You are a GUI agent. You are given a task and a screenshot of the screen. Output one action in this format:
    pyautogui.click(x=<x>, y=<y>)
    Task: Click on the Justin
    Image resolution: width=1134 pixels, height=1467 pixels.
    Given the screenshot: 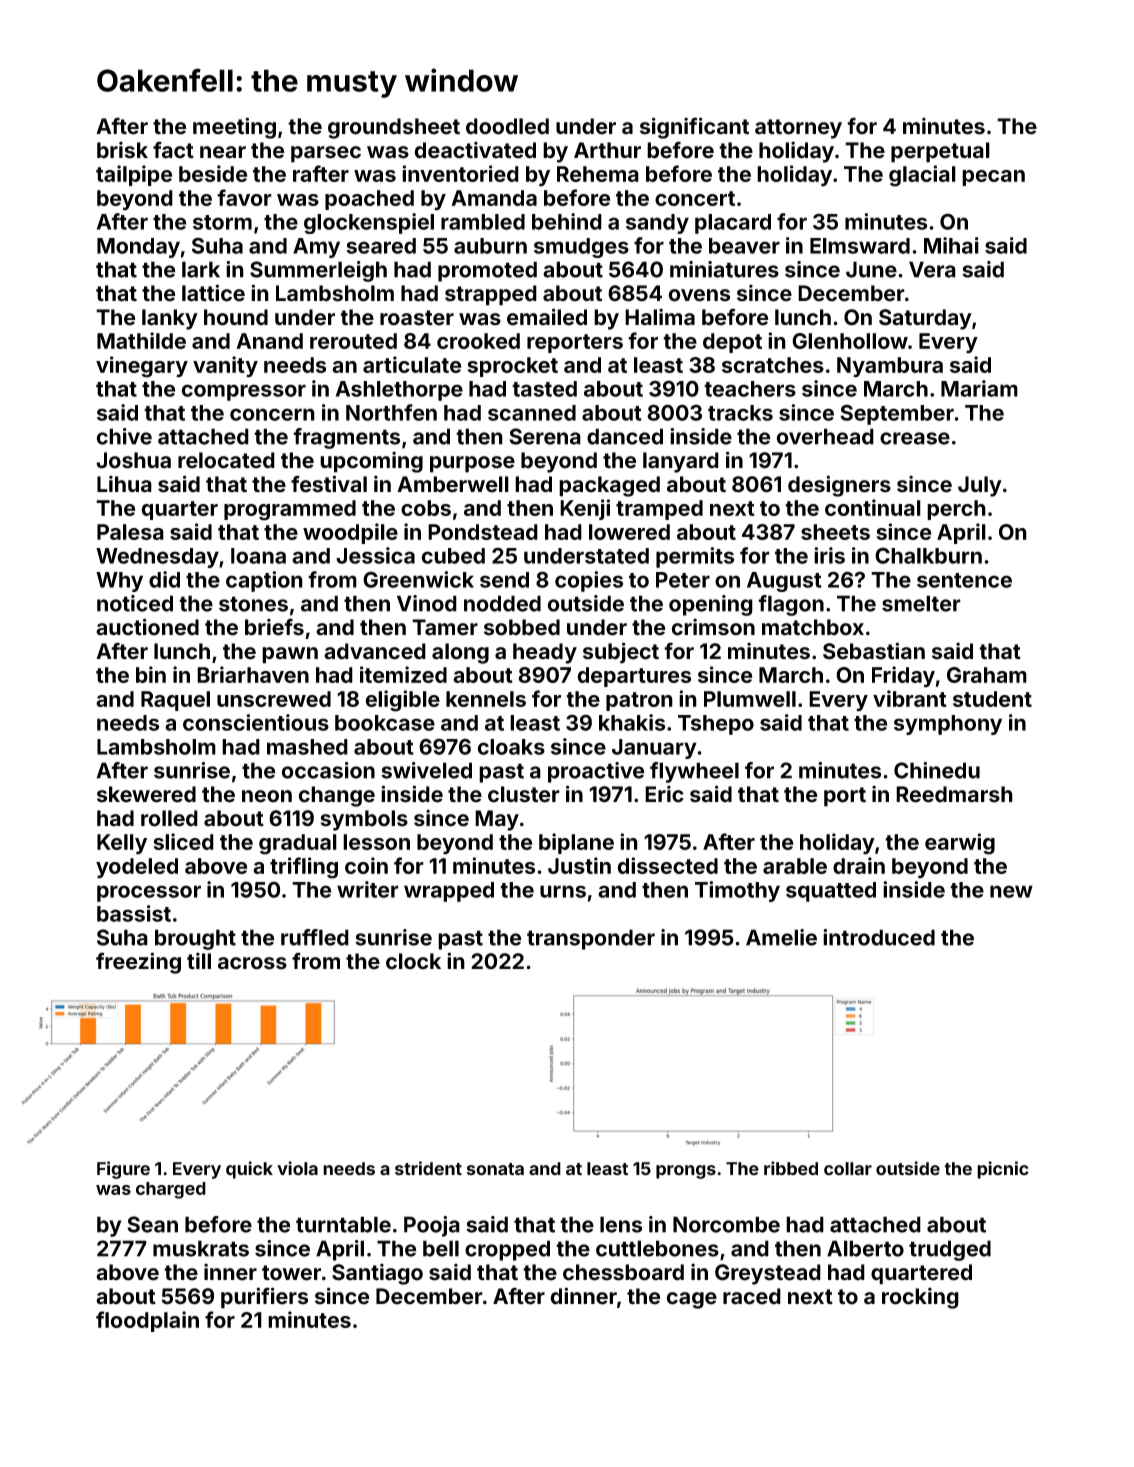 What is the action you would take?
    pyautogui.click(x=579, y=865)
